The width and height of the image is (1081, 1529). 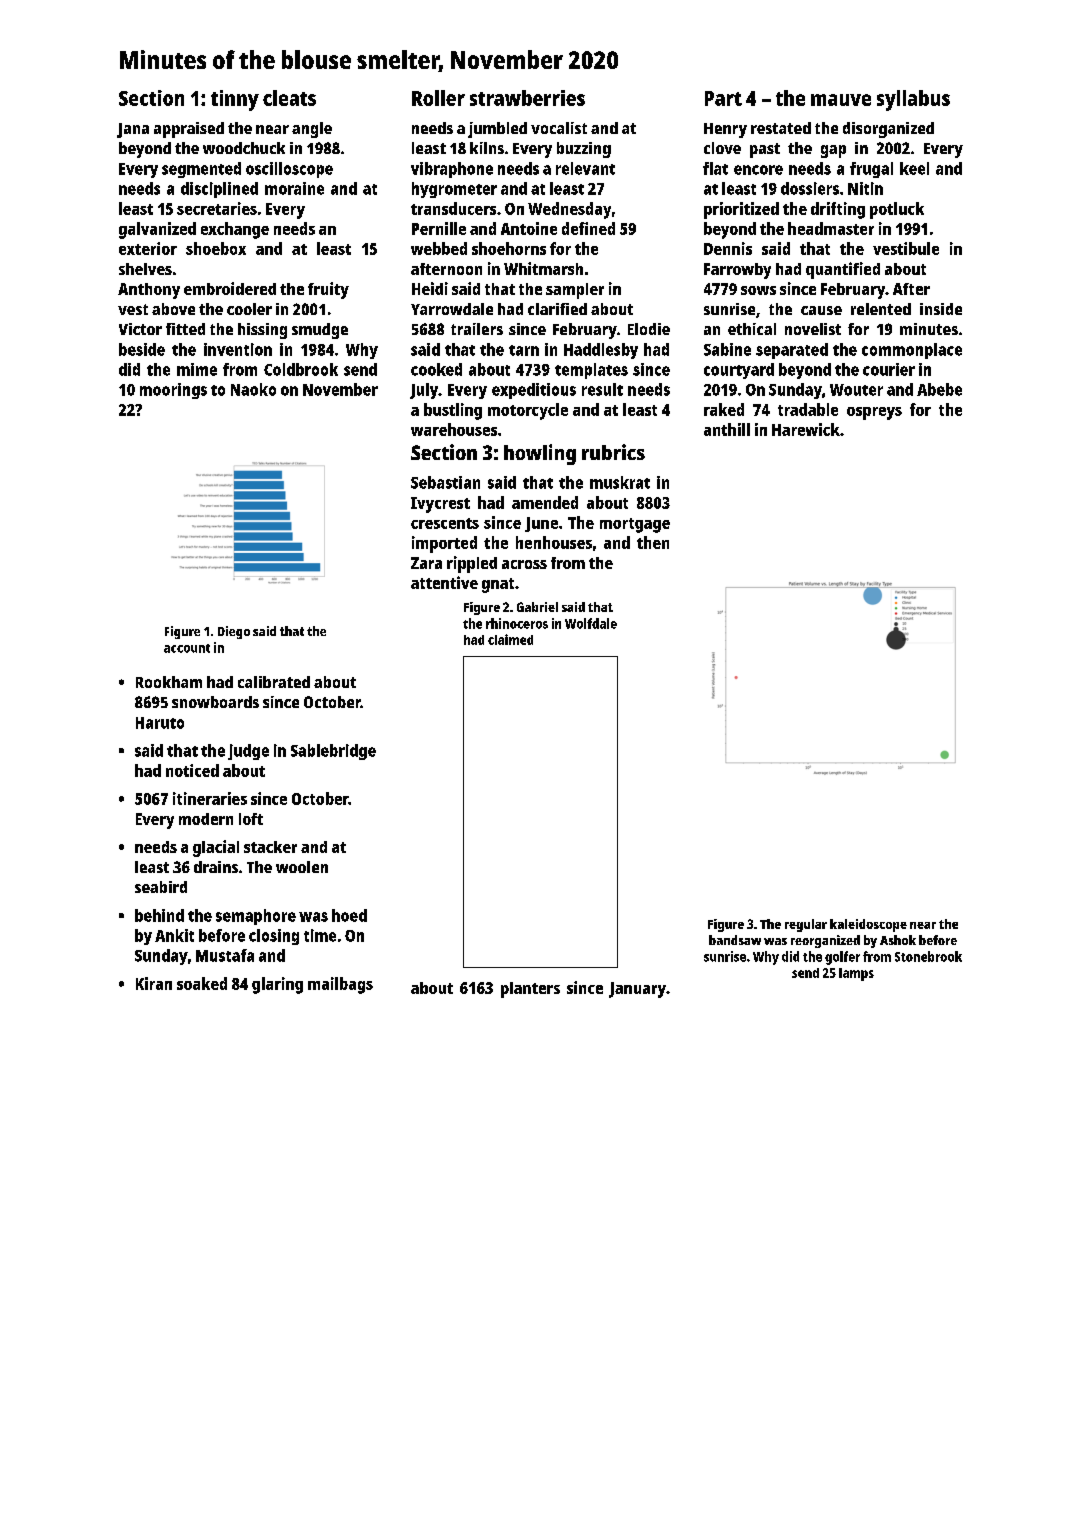 I want to click on bandsaw, so click(x=735, y=940).
